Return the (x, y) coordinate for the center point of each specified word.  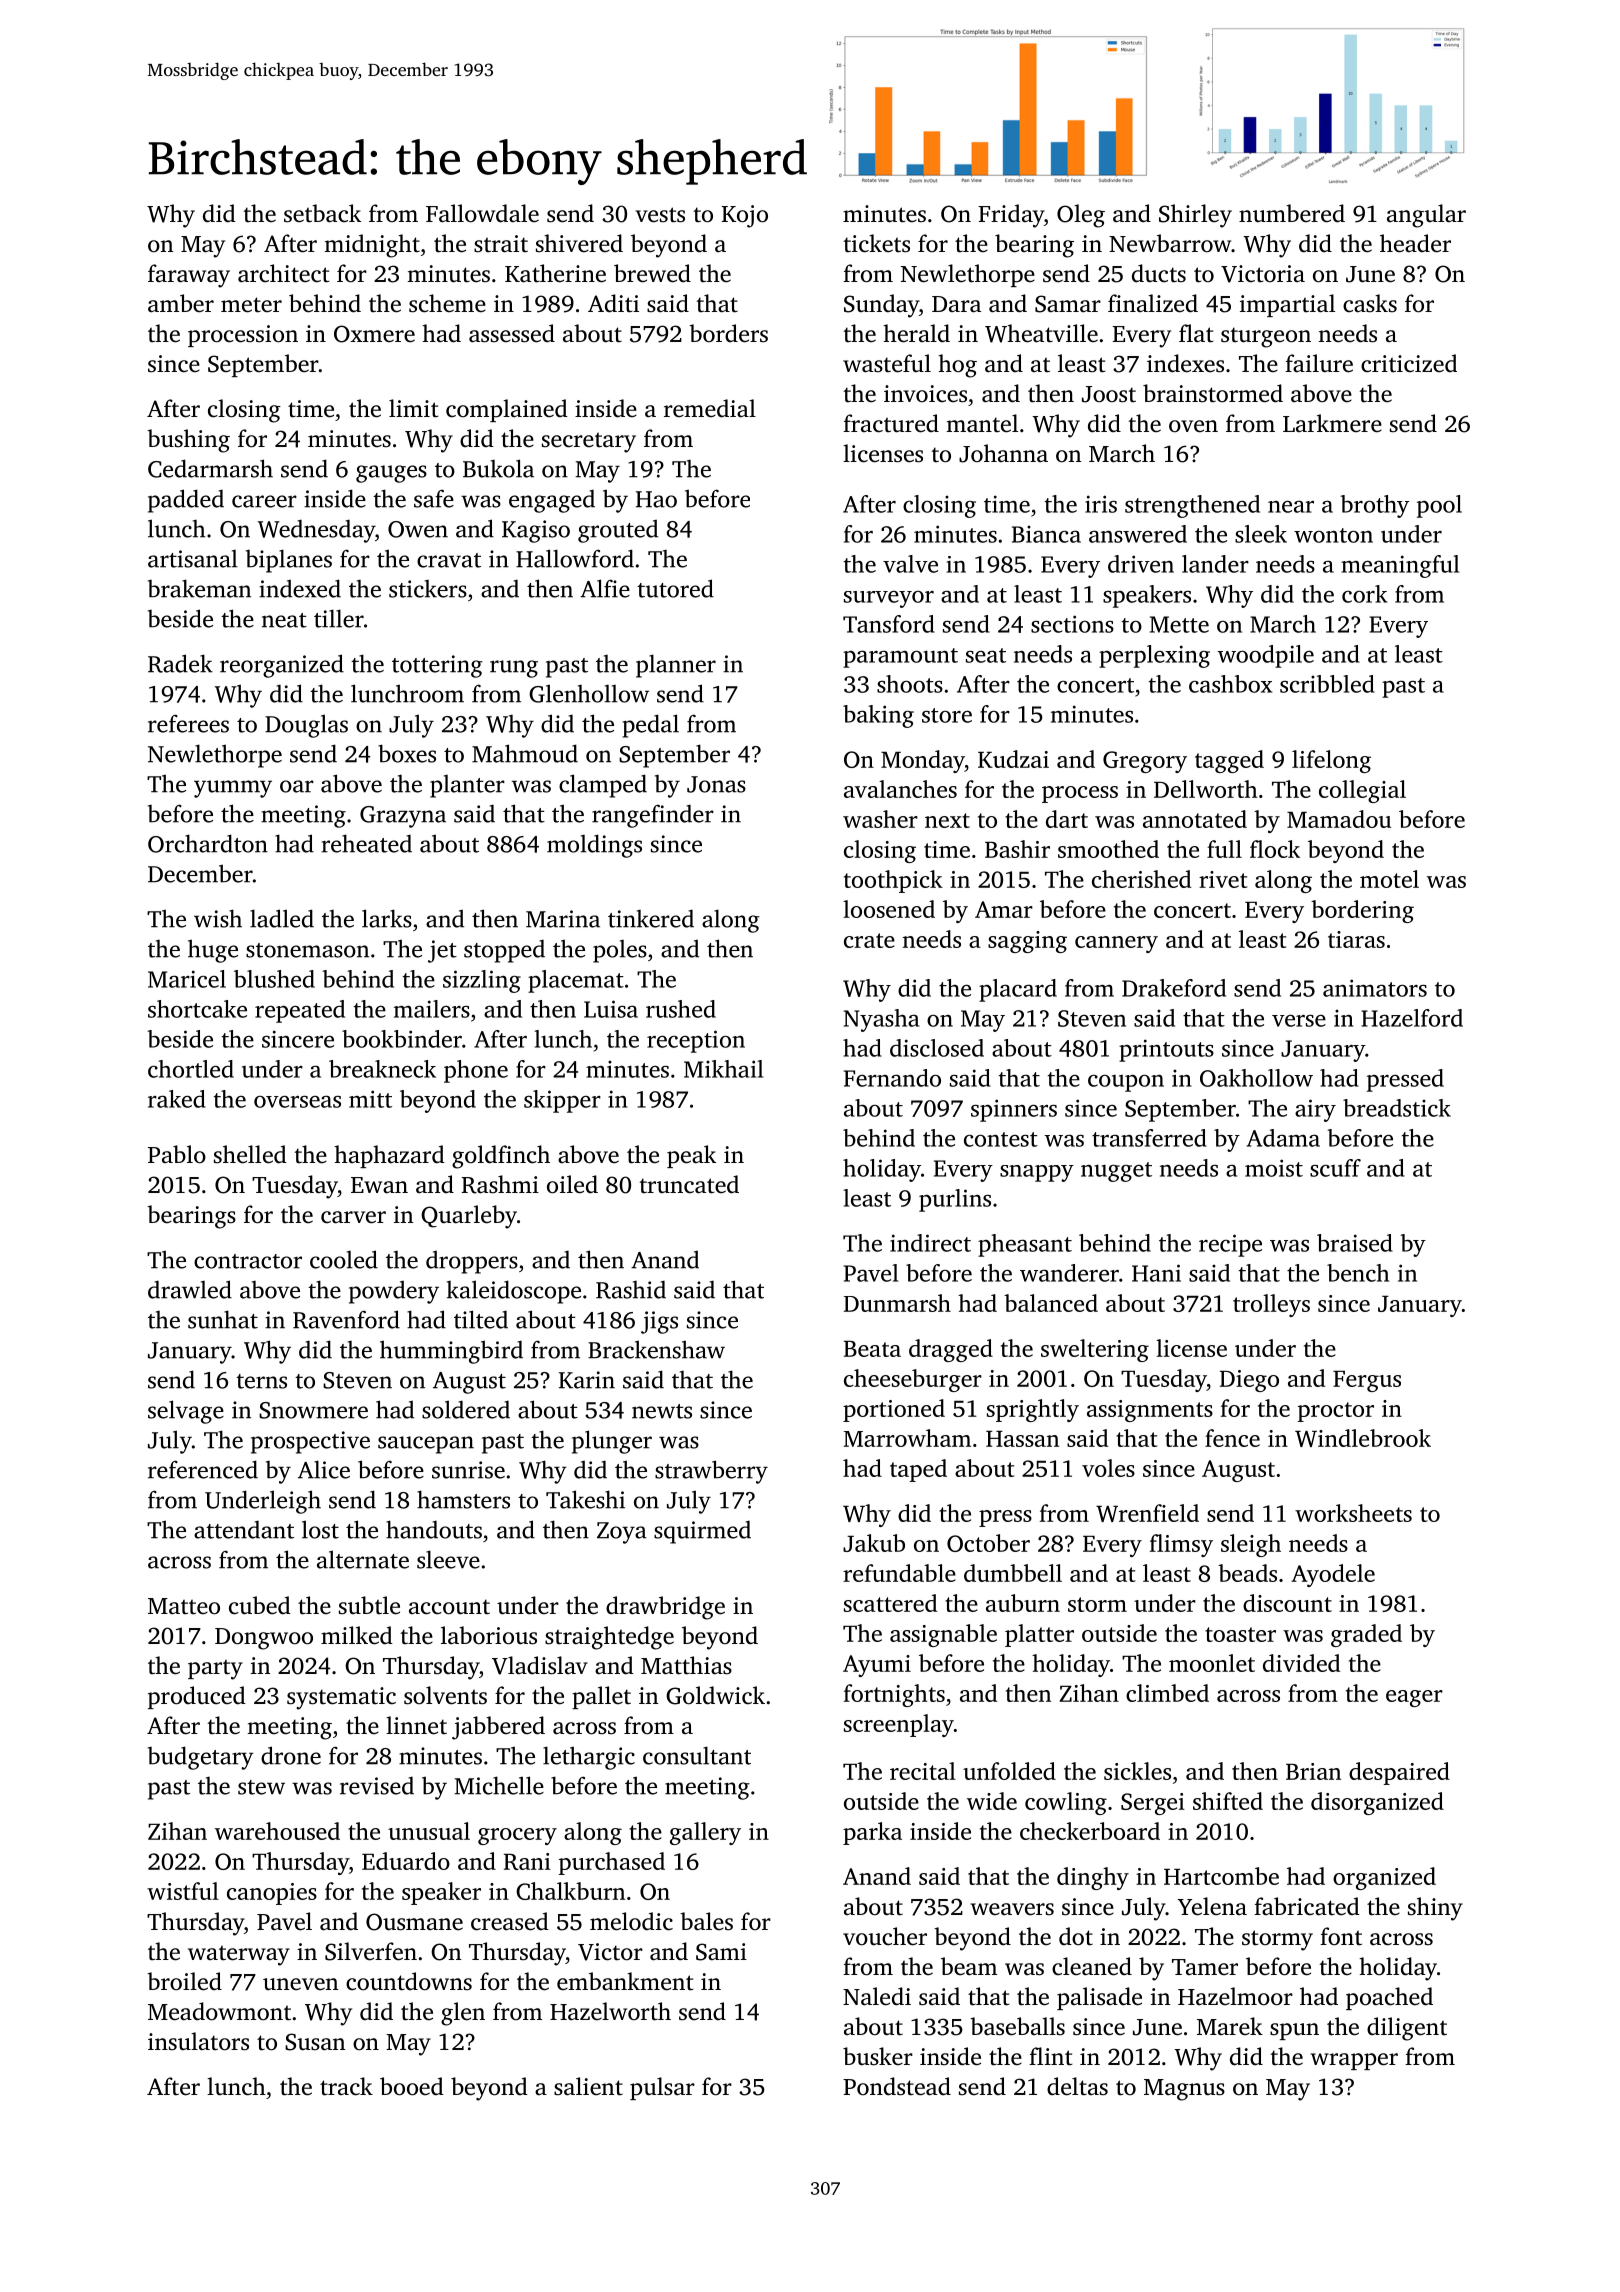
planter (467, 786)
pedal (650, 726)
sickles (1137, 1771)
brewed (652, 273)
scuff (1335, 1168)
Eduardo (406, 1861)
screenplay (899, 1725)
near (1291, 506)
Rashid (631, 1289)
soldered (466, 1409)
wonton (1333, 535)
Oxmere (374, 334)
